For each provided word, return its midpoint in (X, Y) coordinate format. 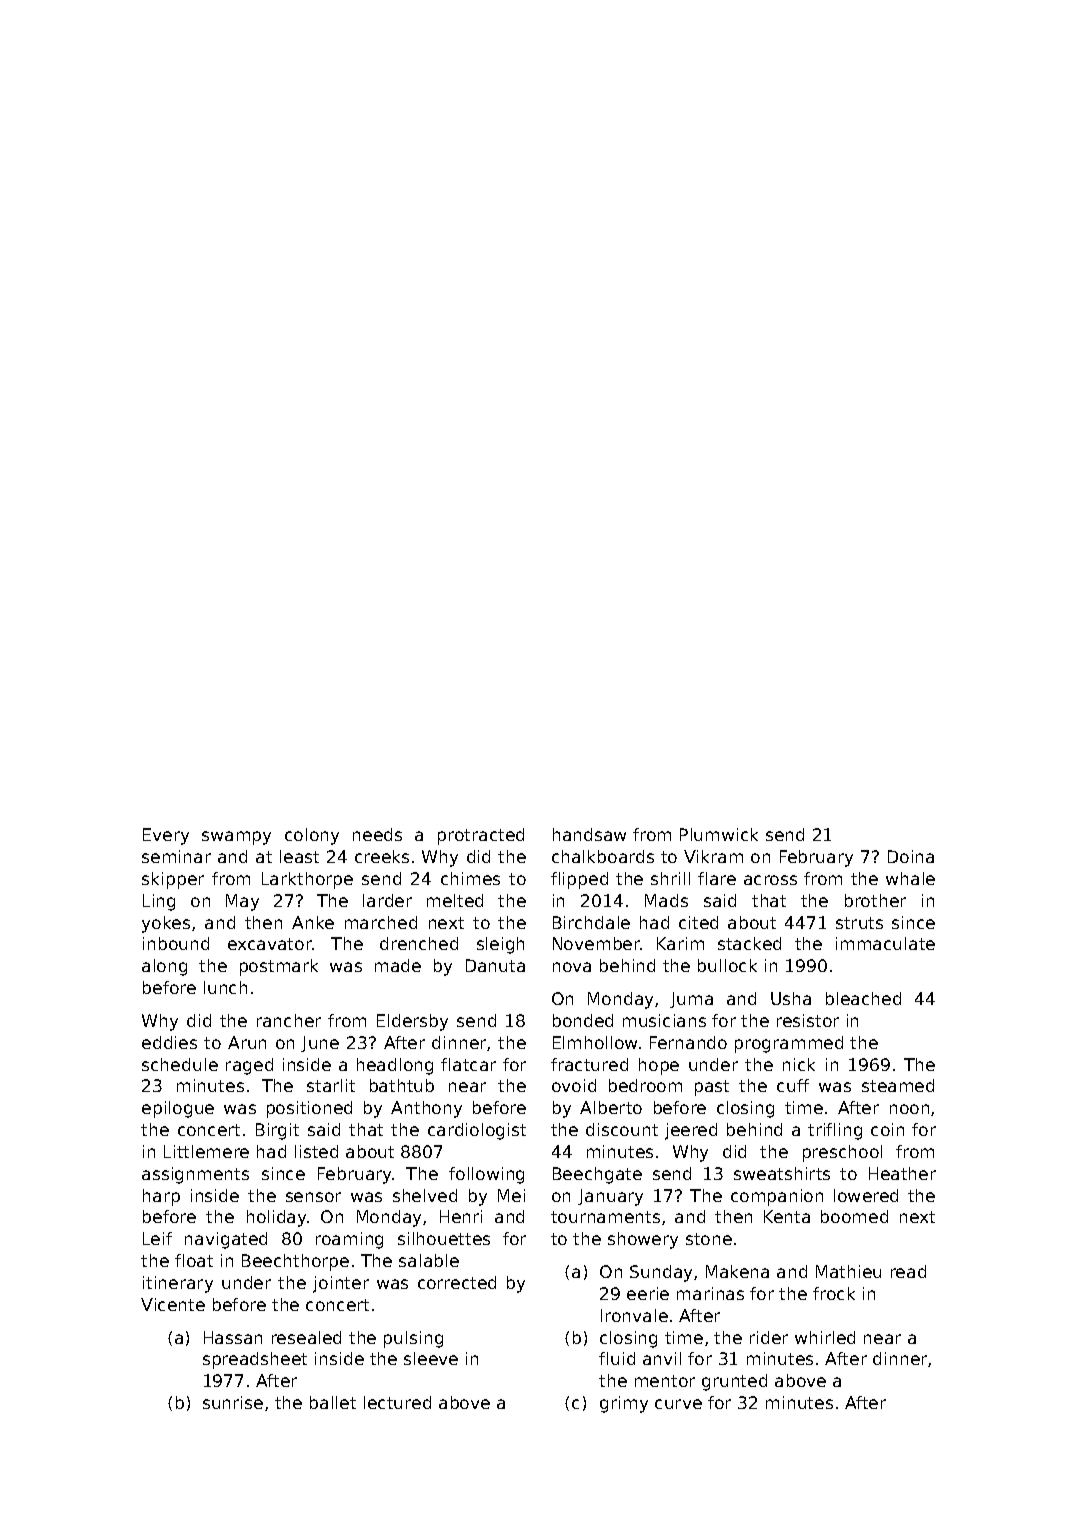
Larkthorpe (307, 880)
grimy (624, 1404)
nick (799, 1064)
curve (678, 1404)
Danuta (495, 965)
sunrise (233, 1402)
